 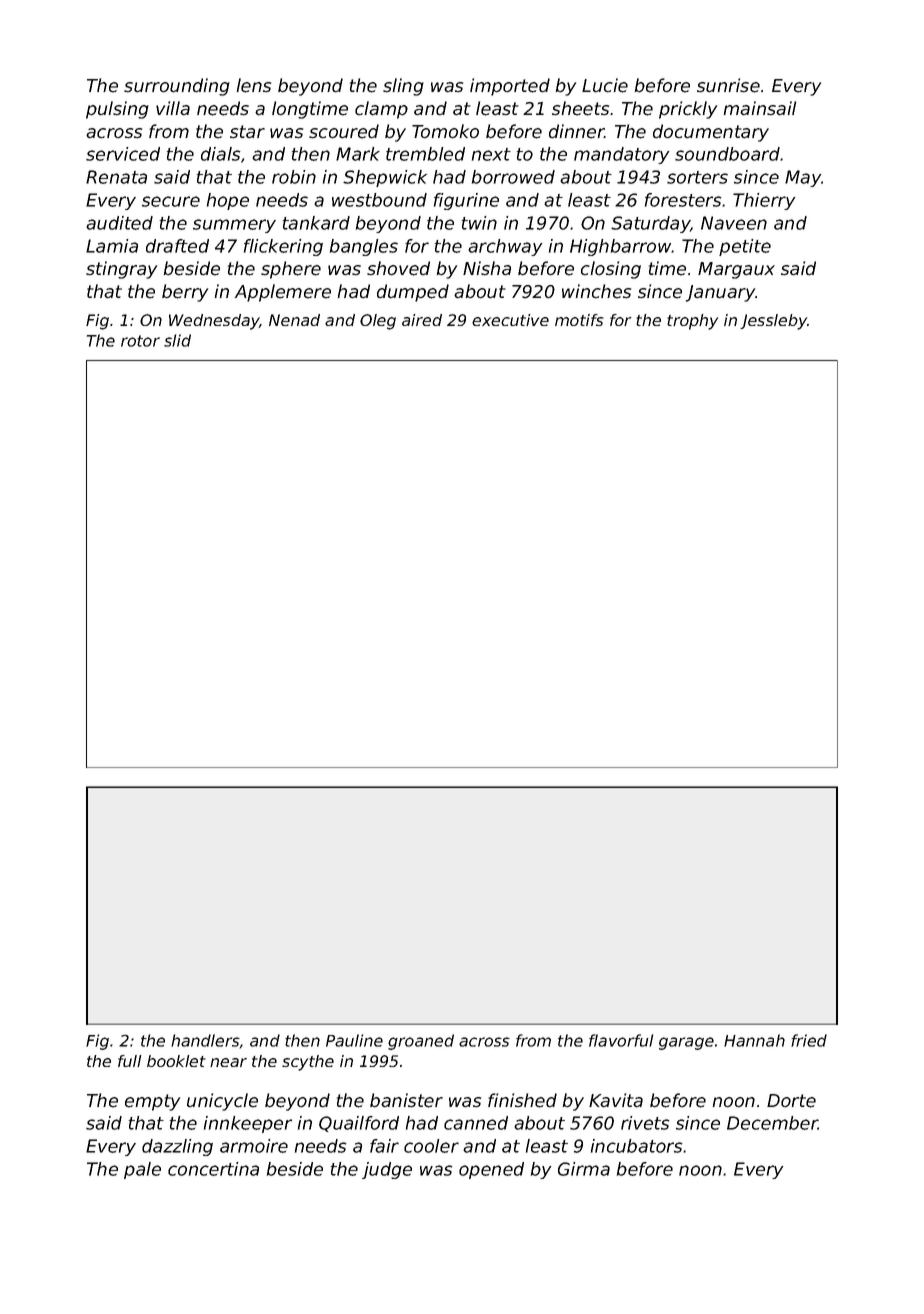 What do you see at coordinates (773, 322) in the screenshot?
I see `Jessleby` at bounding box center [773, 322].
